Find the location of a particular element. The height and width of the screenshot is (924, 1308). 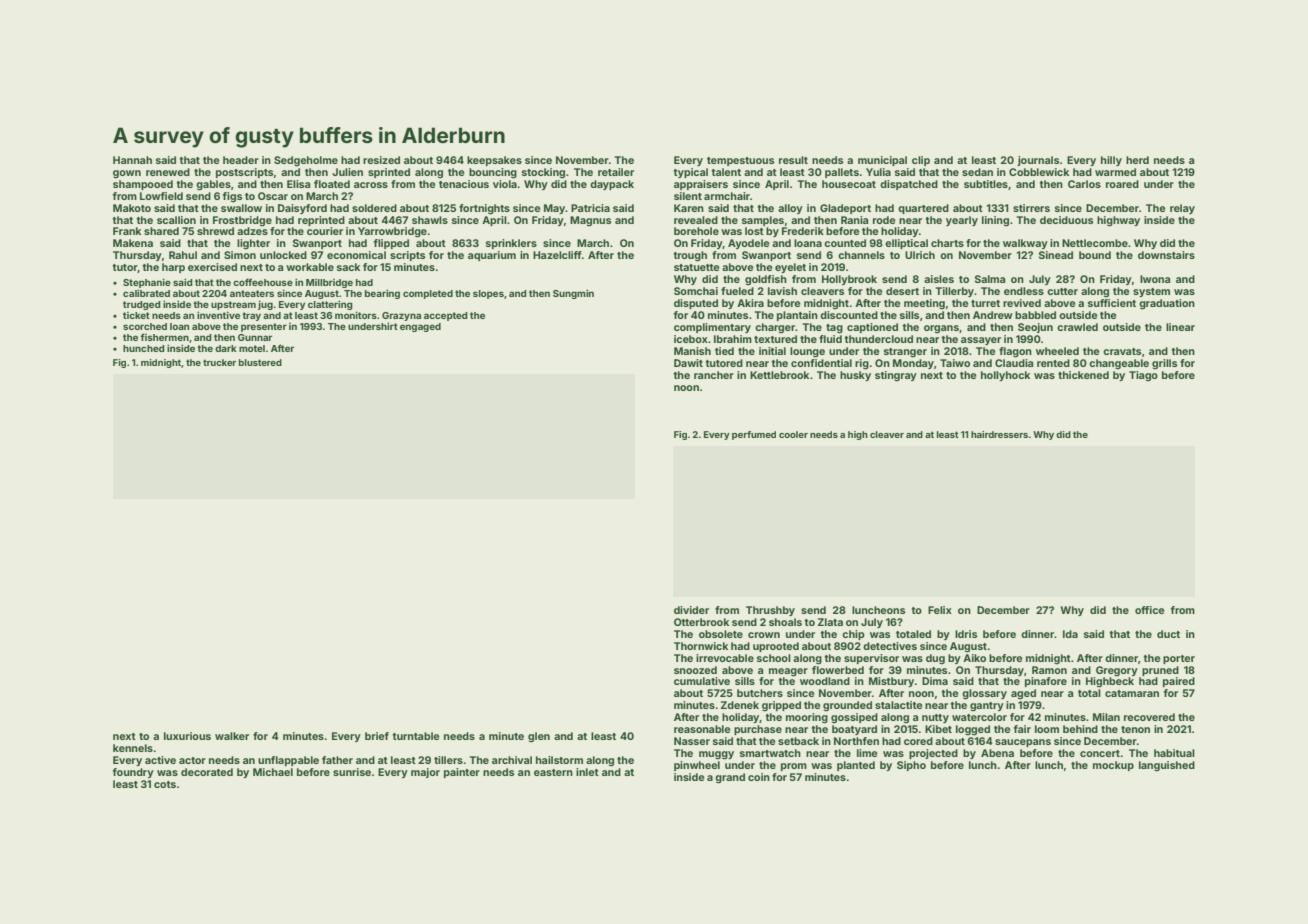

chip is located at coordinates (853, 635).
